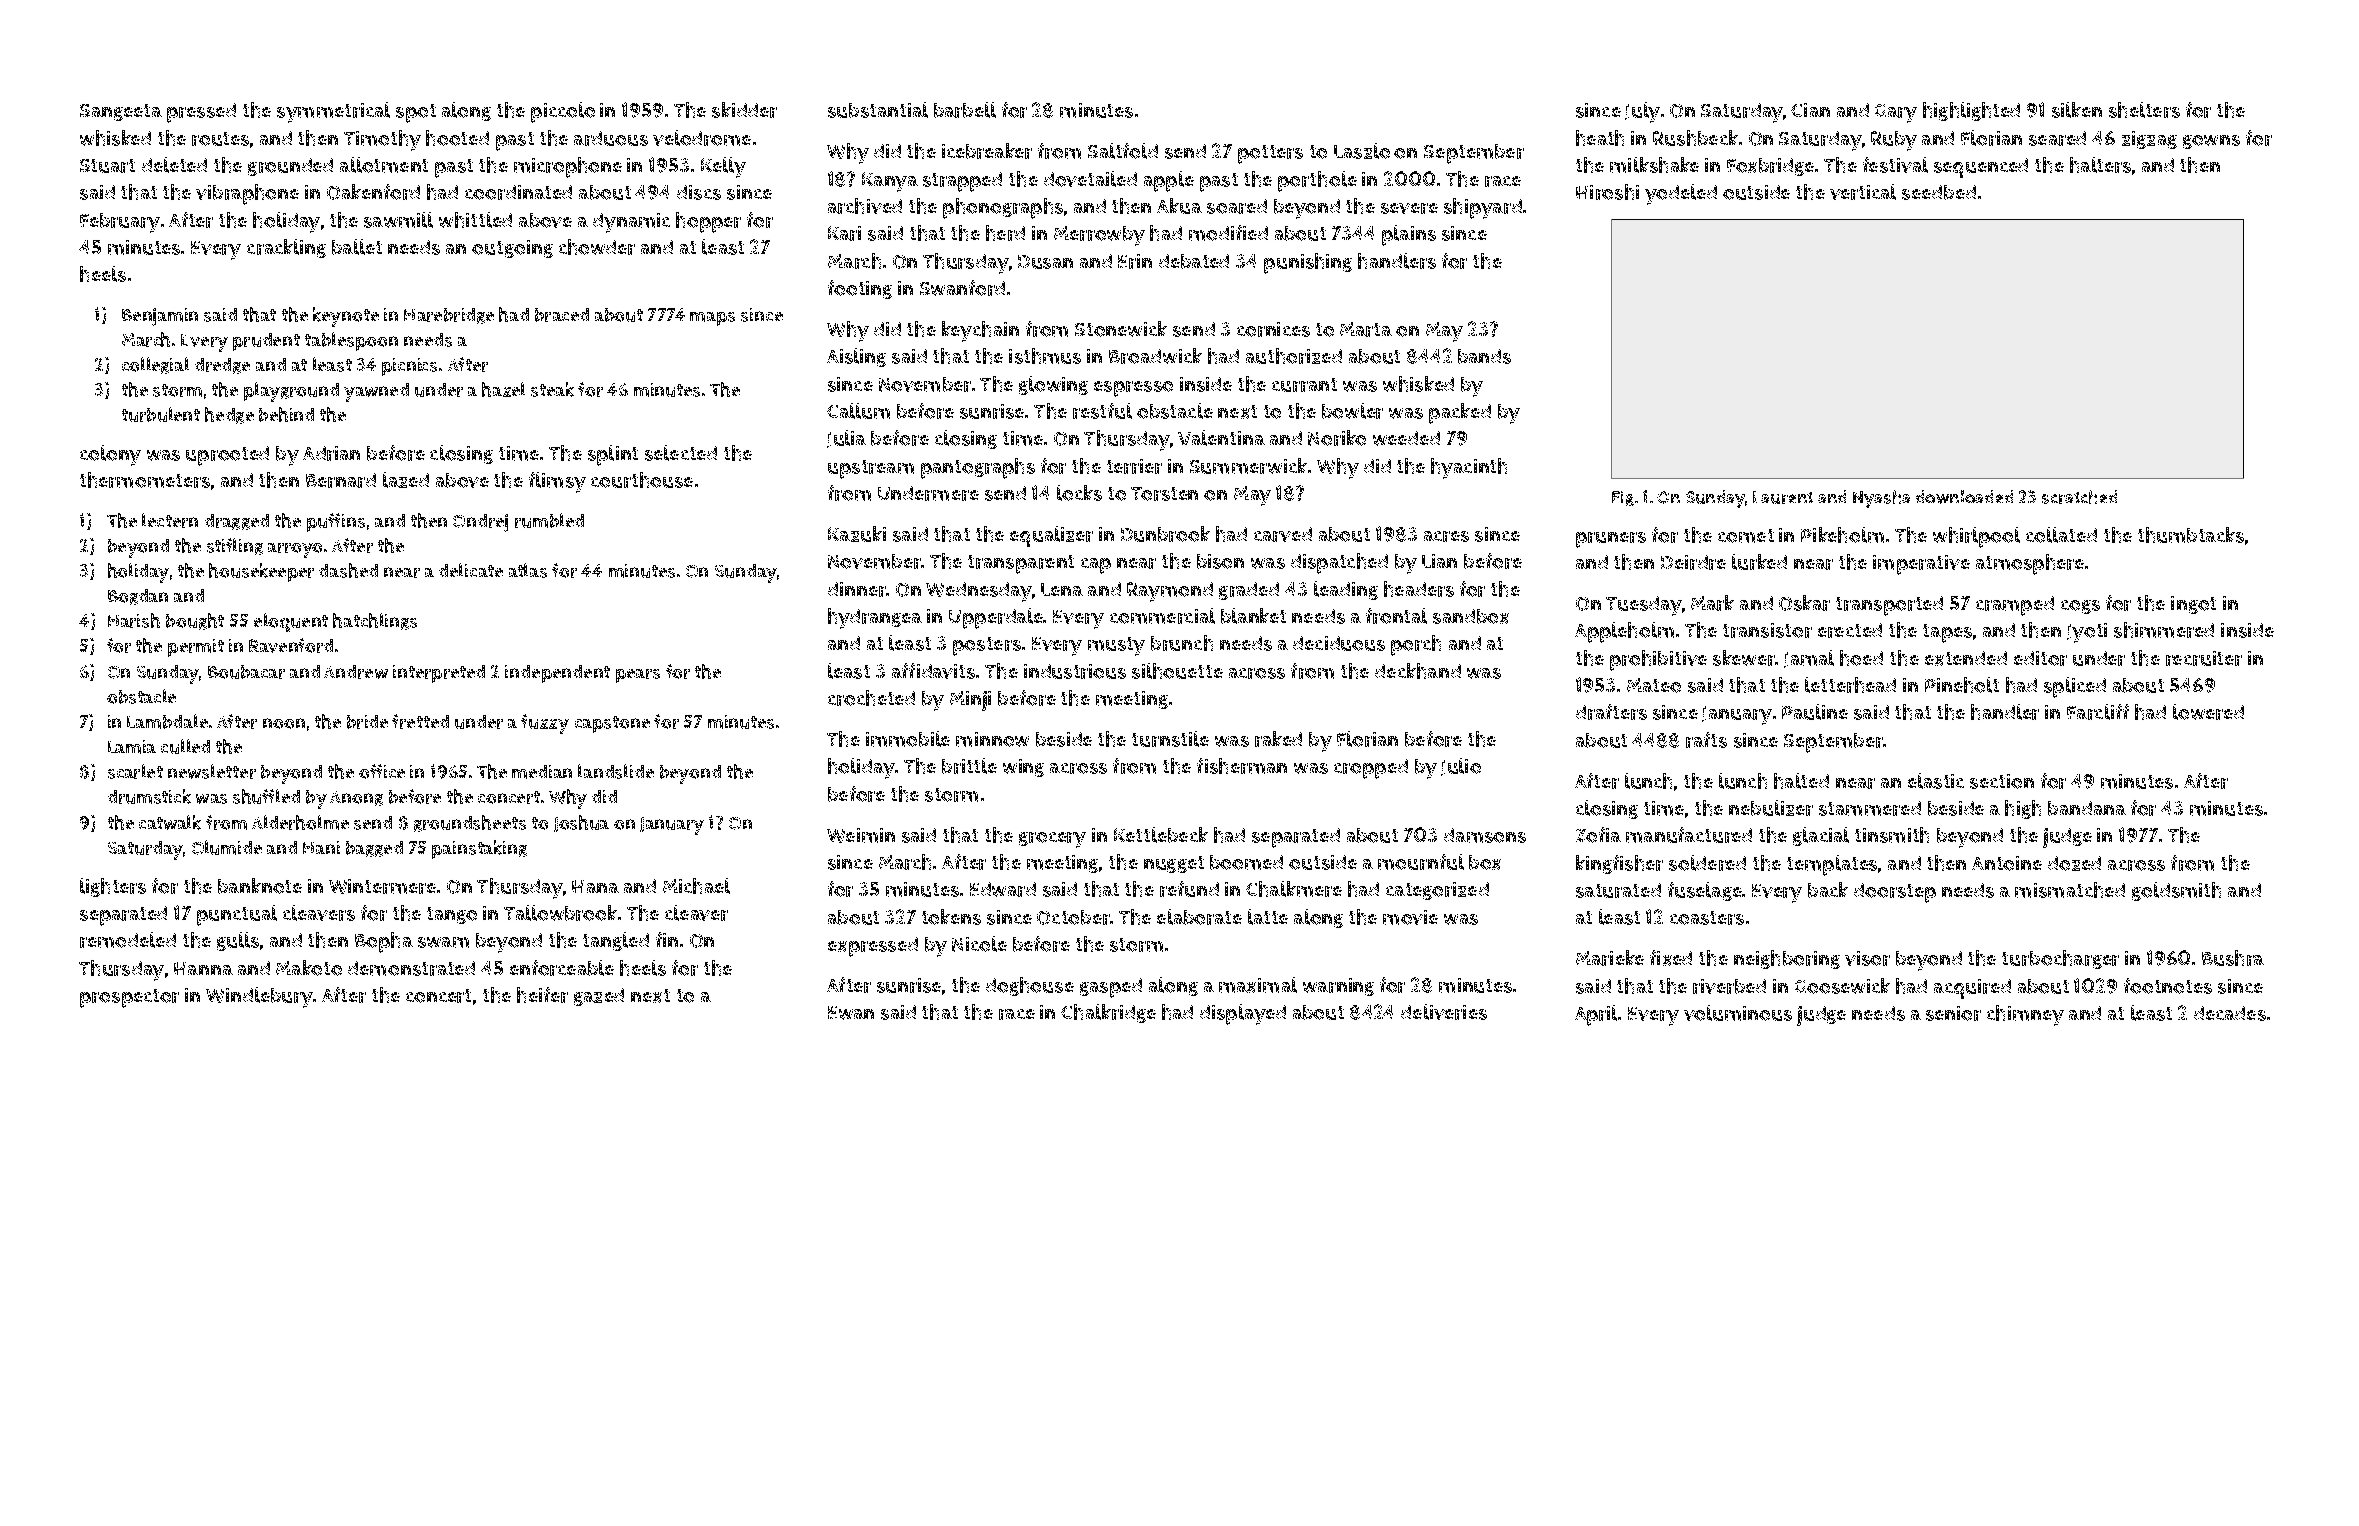 The height and width of the screenshot is (1526, 2359). Describe the element at coordinates (1759, 562) in the screenshot. I see `lurked` at that location.
